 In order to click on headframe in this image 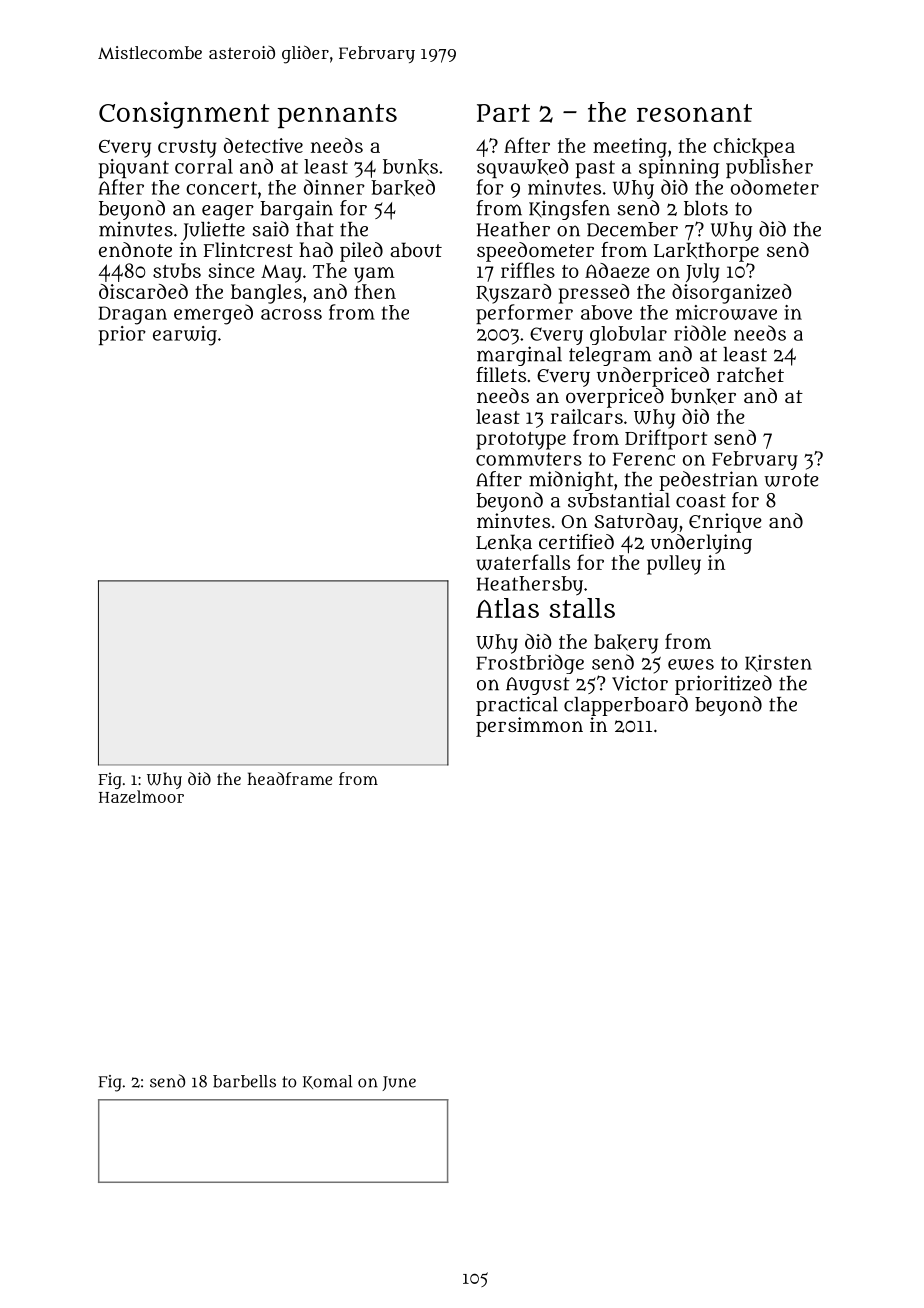, I will do `click(289, 778)`.
